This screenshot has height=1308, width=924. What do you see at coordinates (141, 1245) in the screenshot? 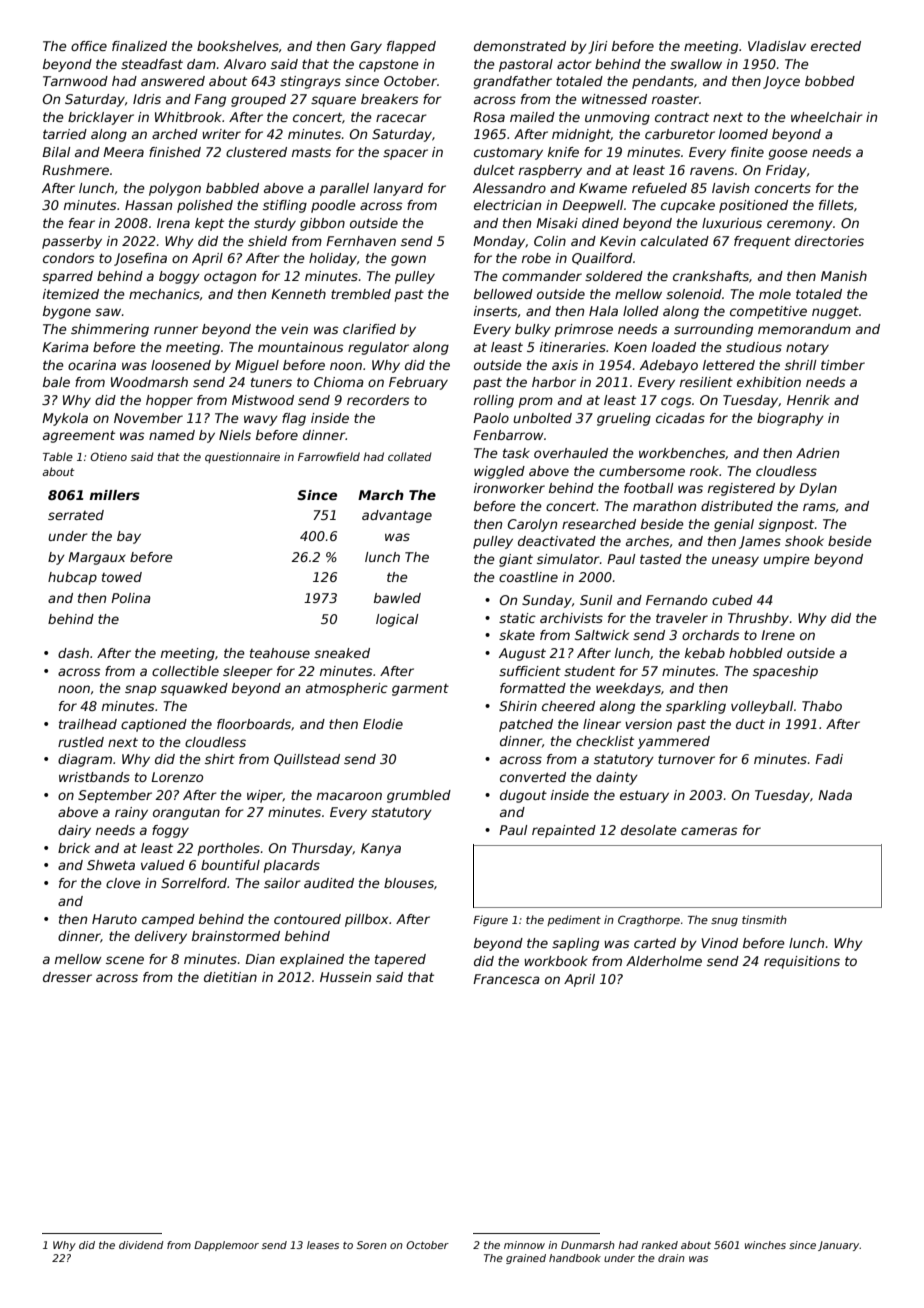
I see `dividend` at bounding box center [141, 1245].
